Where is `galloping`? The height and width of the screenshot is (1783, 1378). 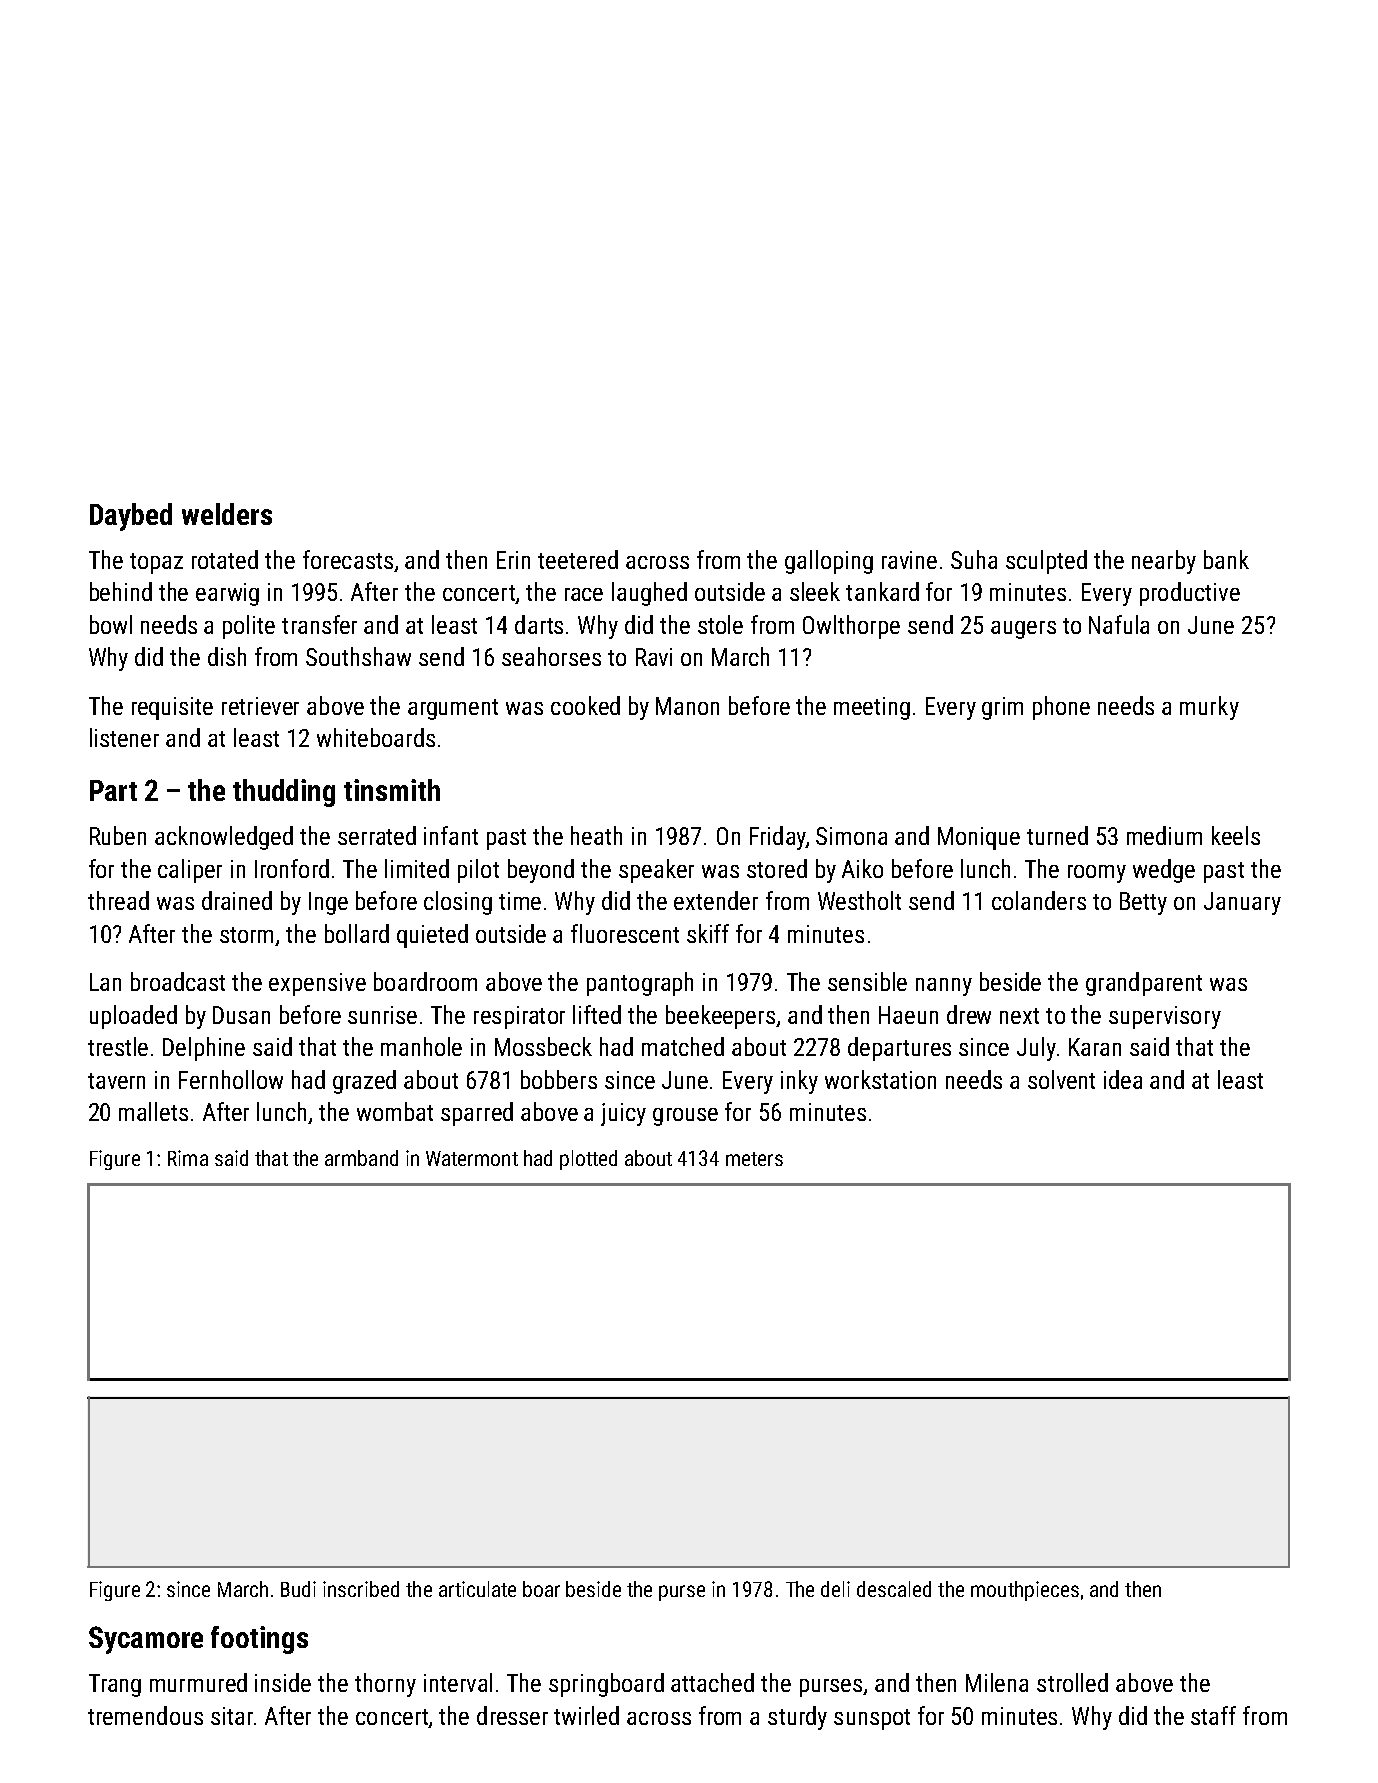
galloping is located at coordinates (829, 562).
